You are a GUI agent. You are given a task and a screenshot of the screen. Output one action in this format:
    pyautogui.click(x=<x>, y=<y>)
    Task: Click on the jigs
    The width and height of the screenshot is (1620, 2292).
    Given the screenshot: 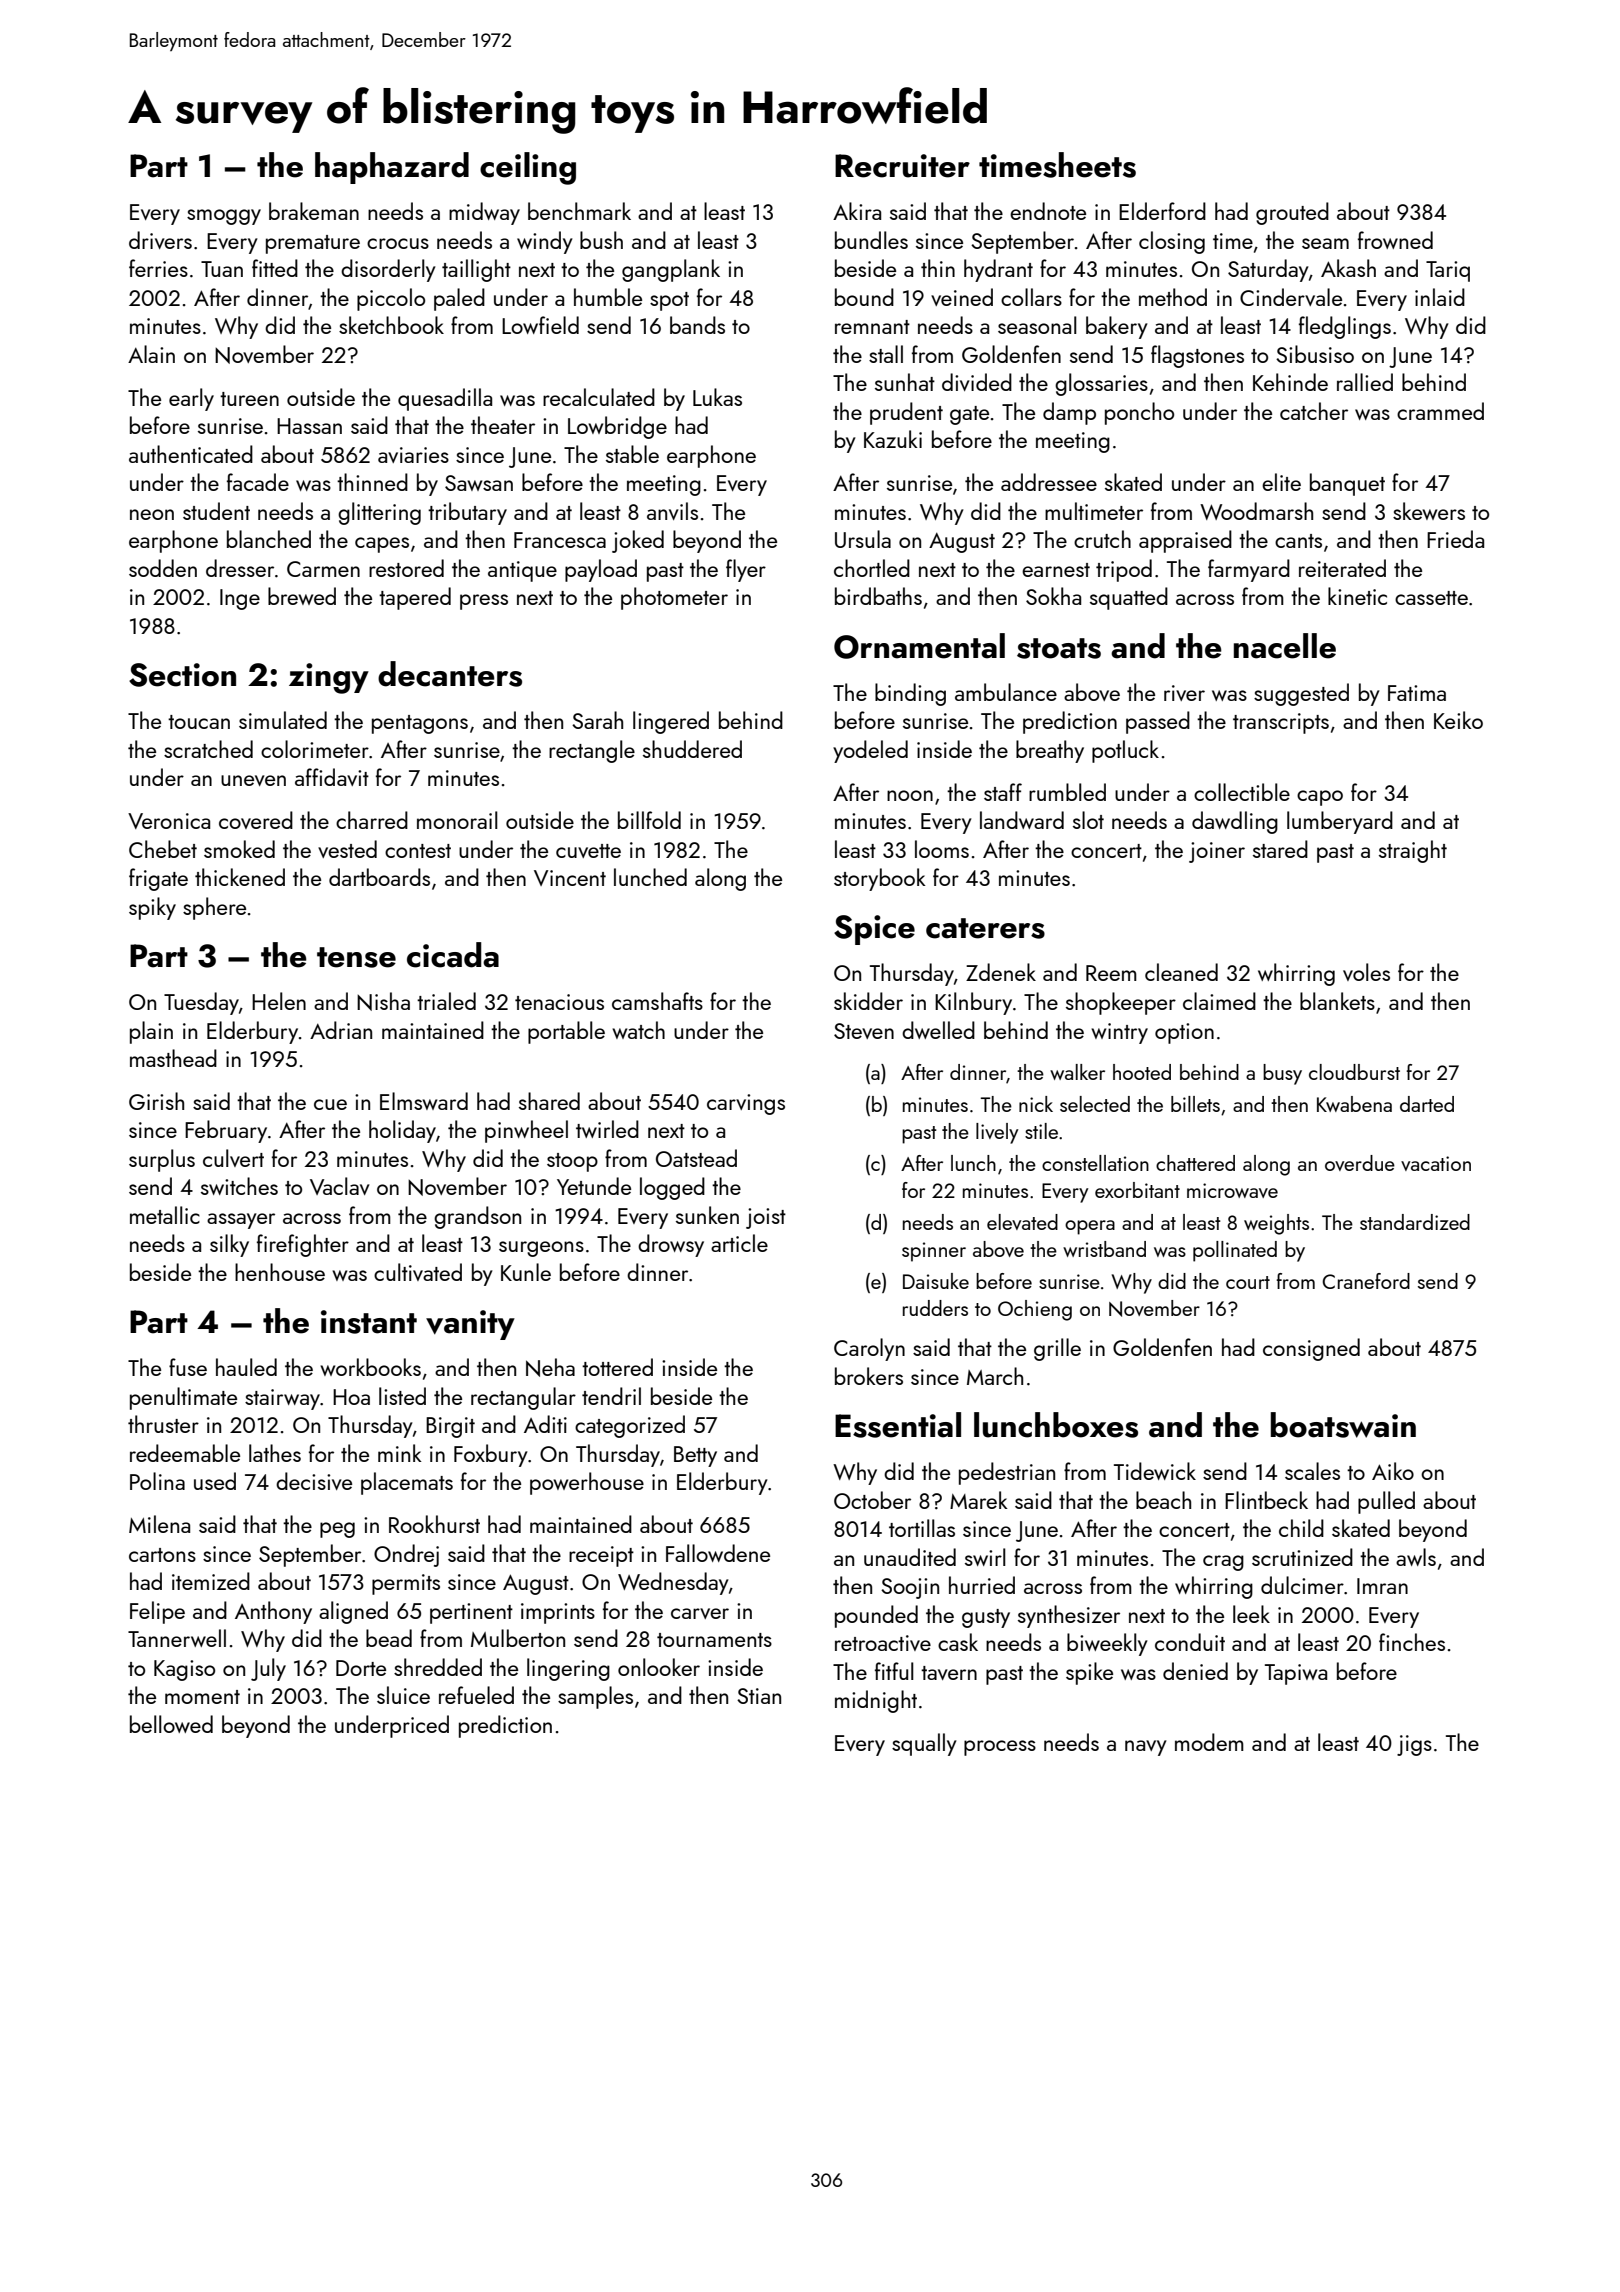 What is the action you would take?
    pyautogui.click(x=1414, y=1745)
